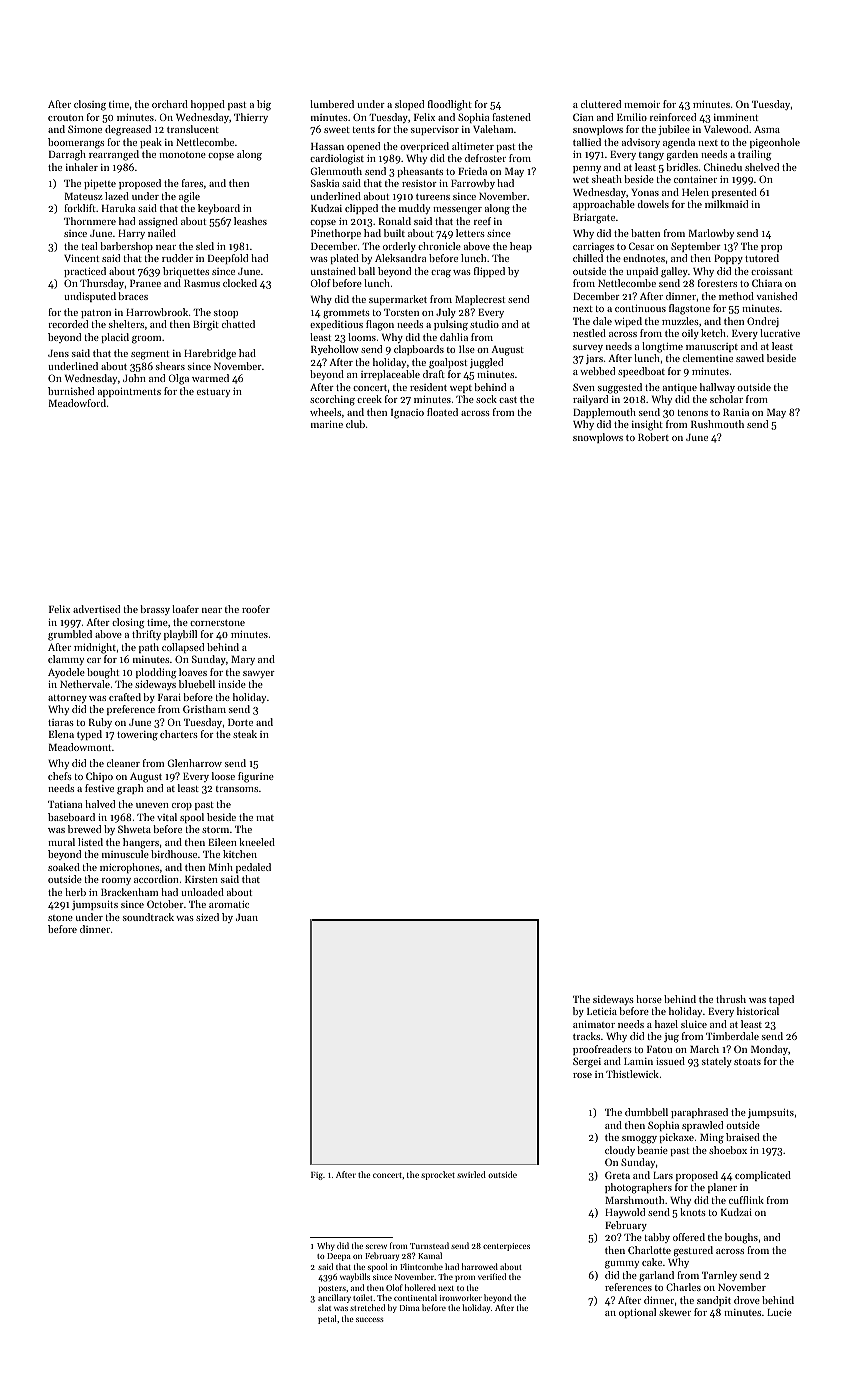 This screenshot has height=1400, width=849. What do you see at coordinates (208, 105) in the screenshot?
I see `hopped` at bounding box center [208, 105].
